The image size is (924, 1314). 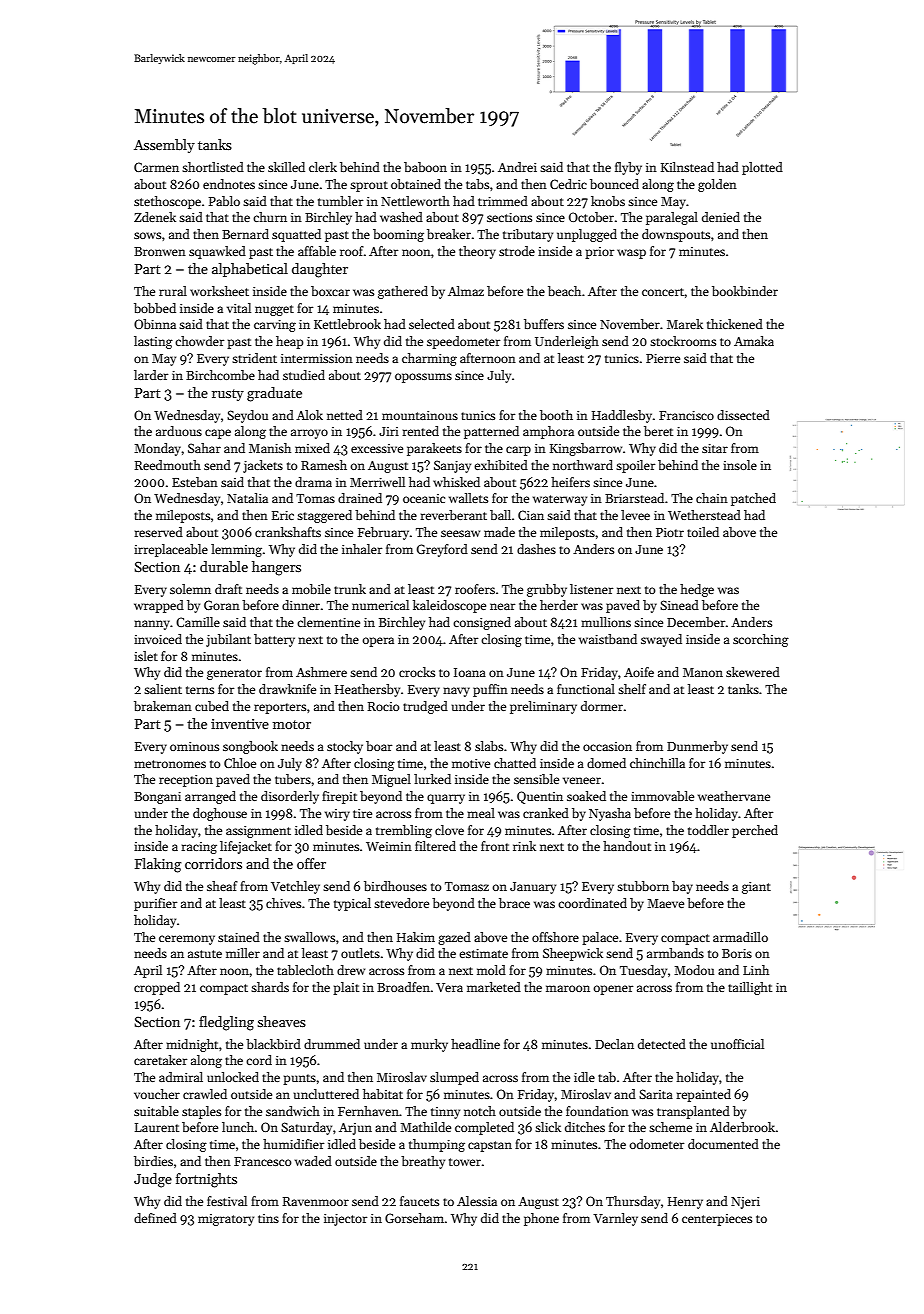 What do you see at coordinates (155, 324) in the image?
I see `Obinna` at bounding box center [155, 324].
